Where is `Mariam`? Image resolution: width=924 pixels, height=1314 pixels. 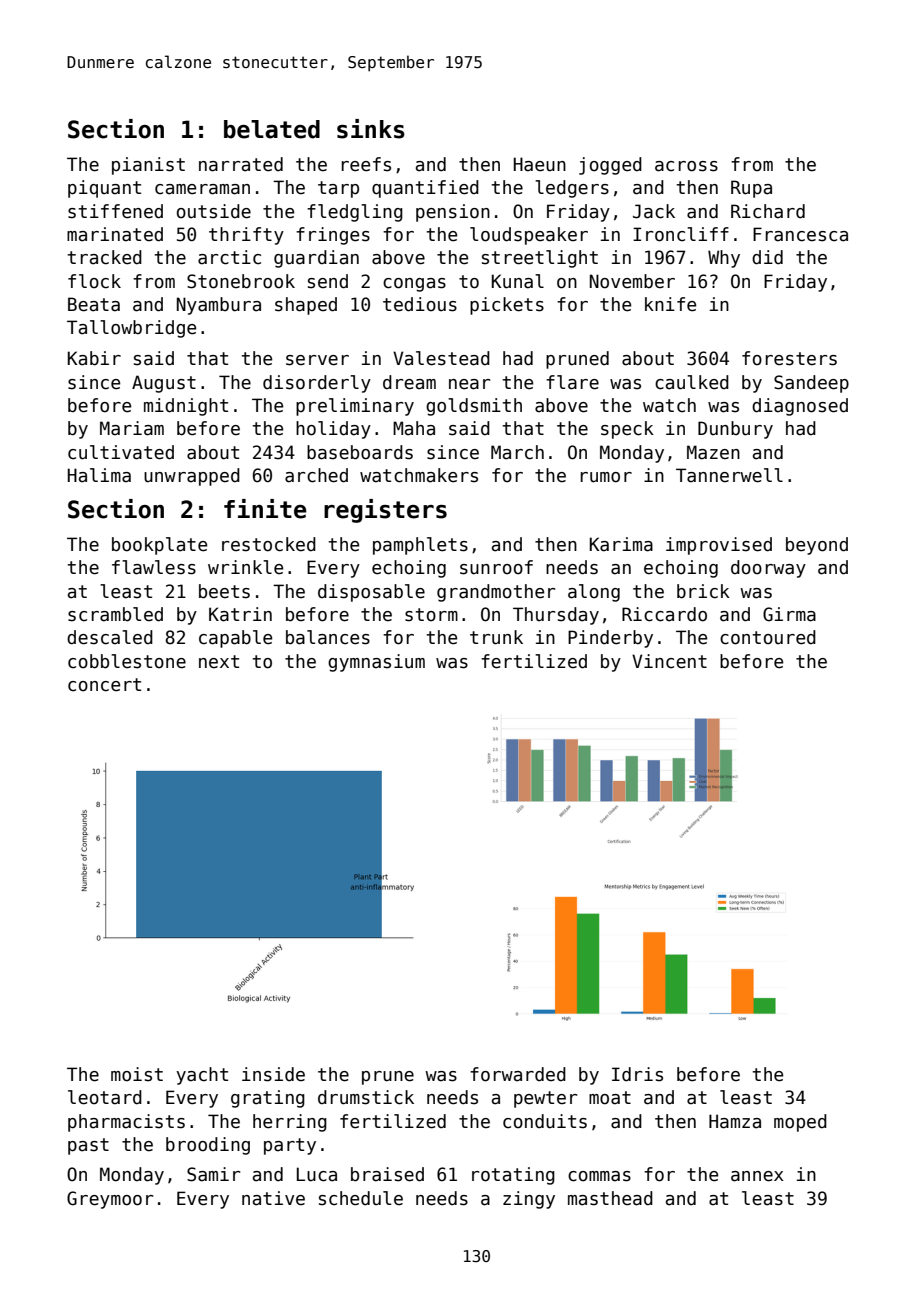 Mariam is located at coordinates (132, 428).
